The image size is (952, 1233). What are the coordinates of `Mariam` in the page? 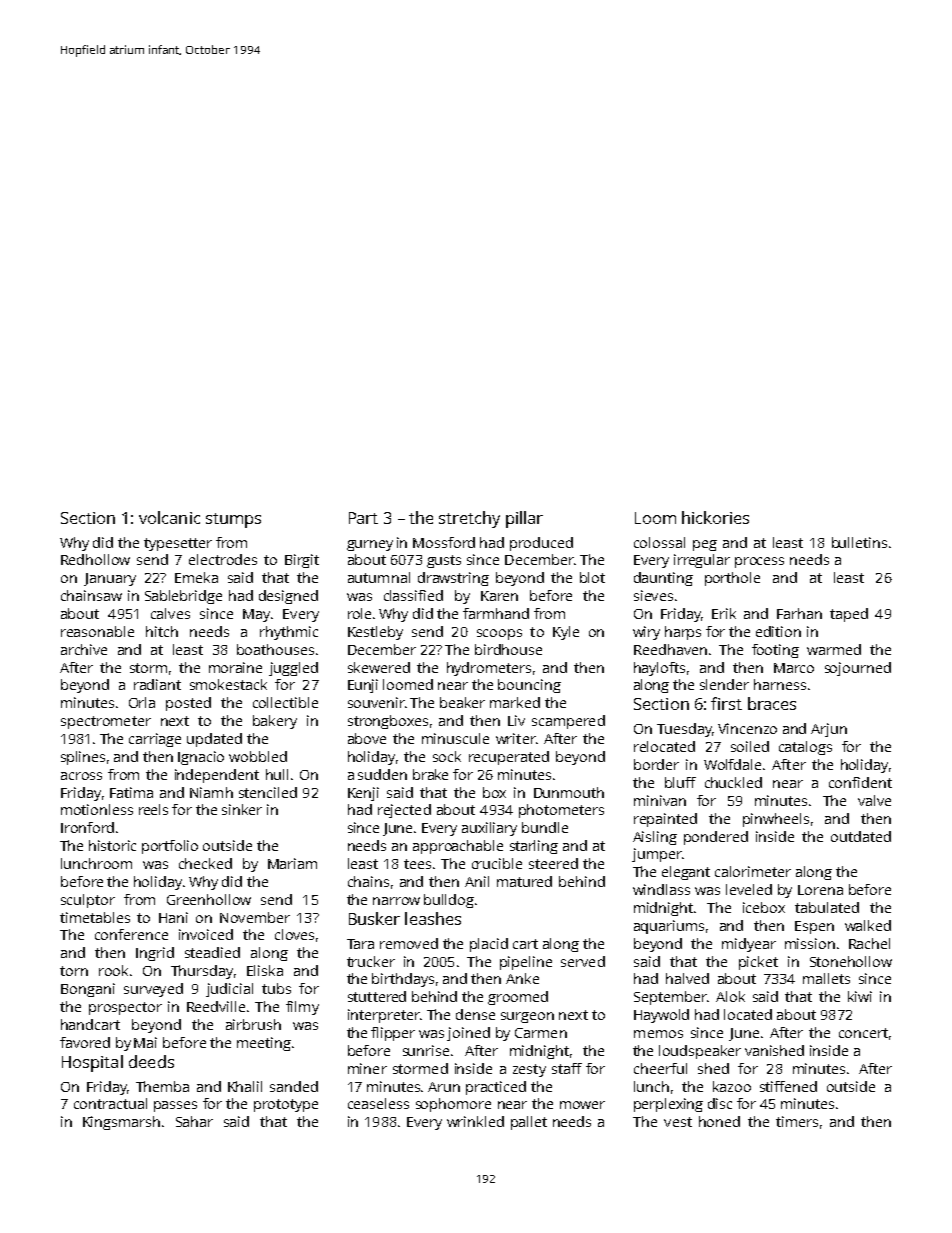 It's located at (292, 863).
